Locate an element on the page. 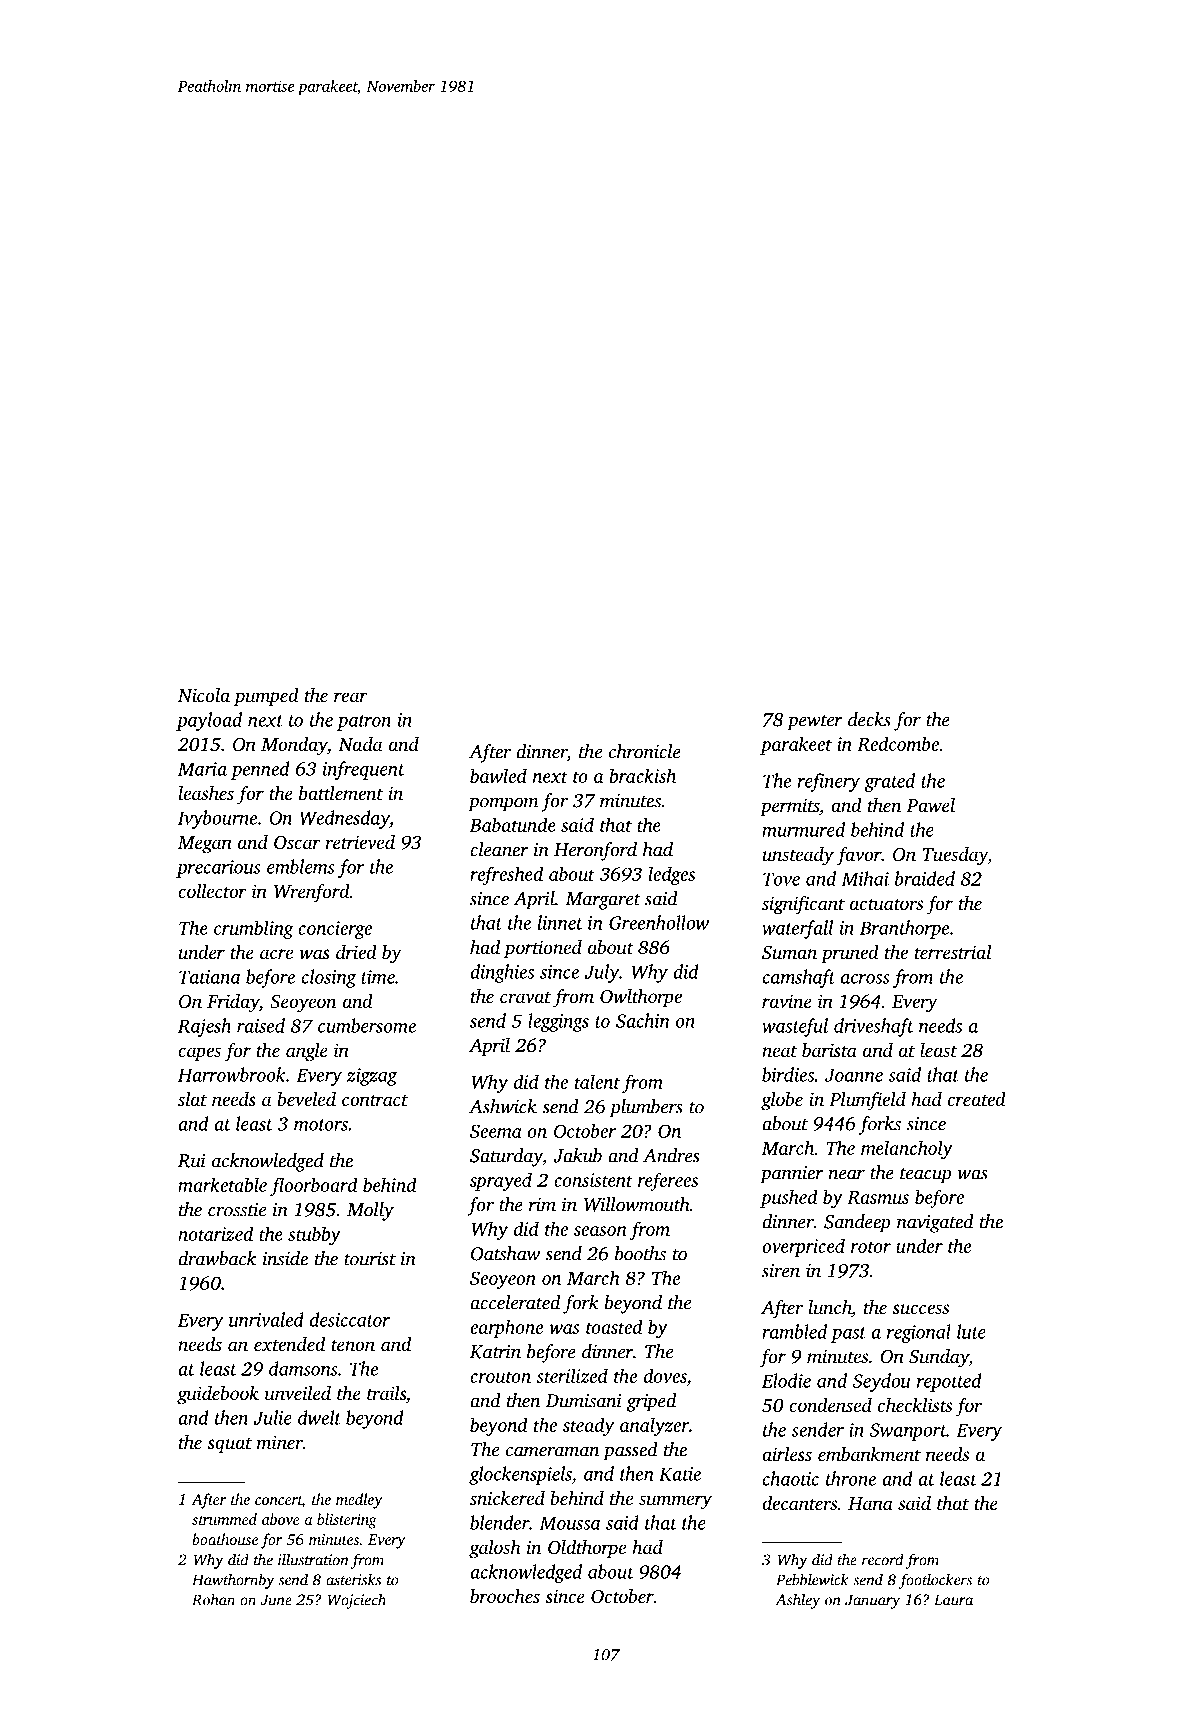 The image size is (1184, 1715). chronicle is located at coordinates (645, 751).
